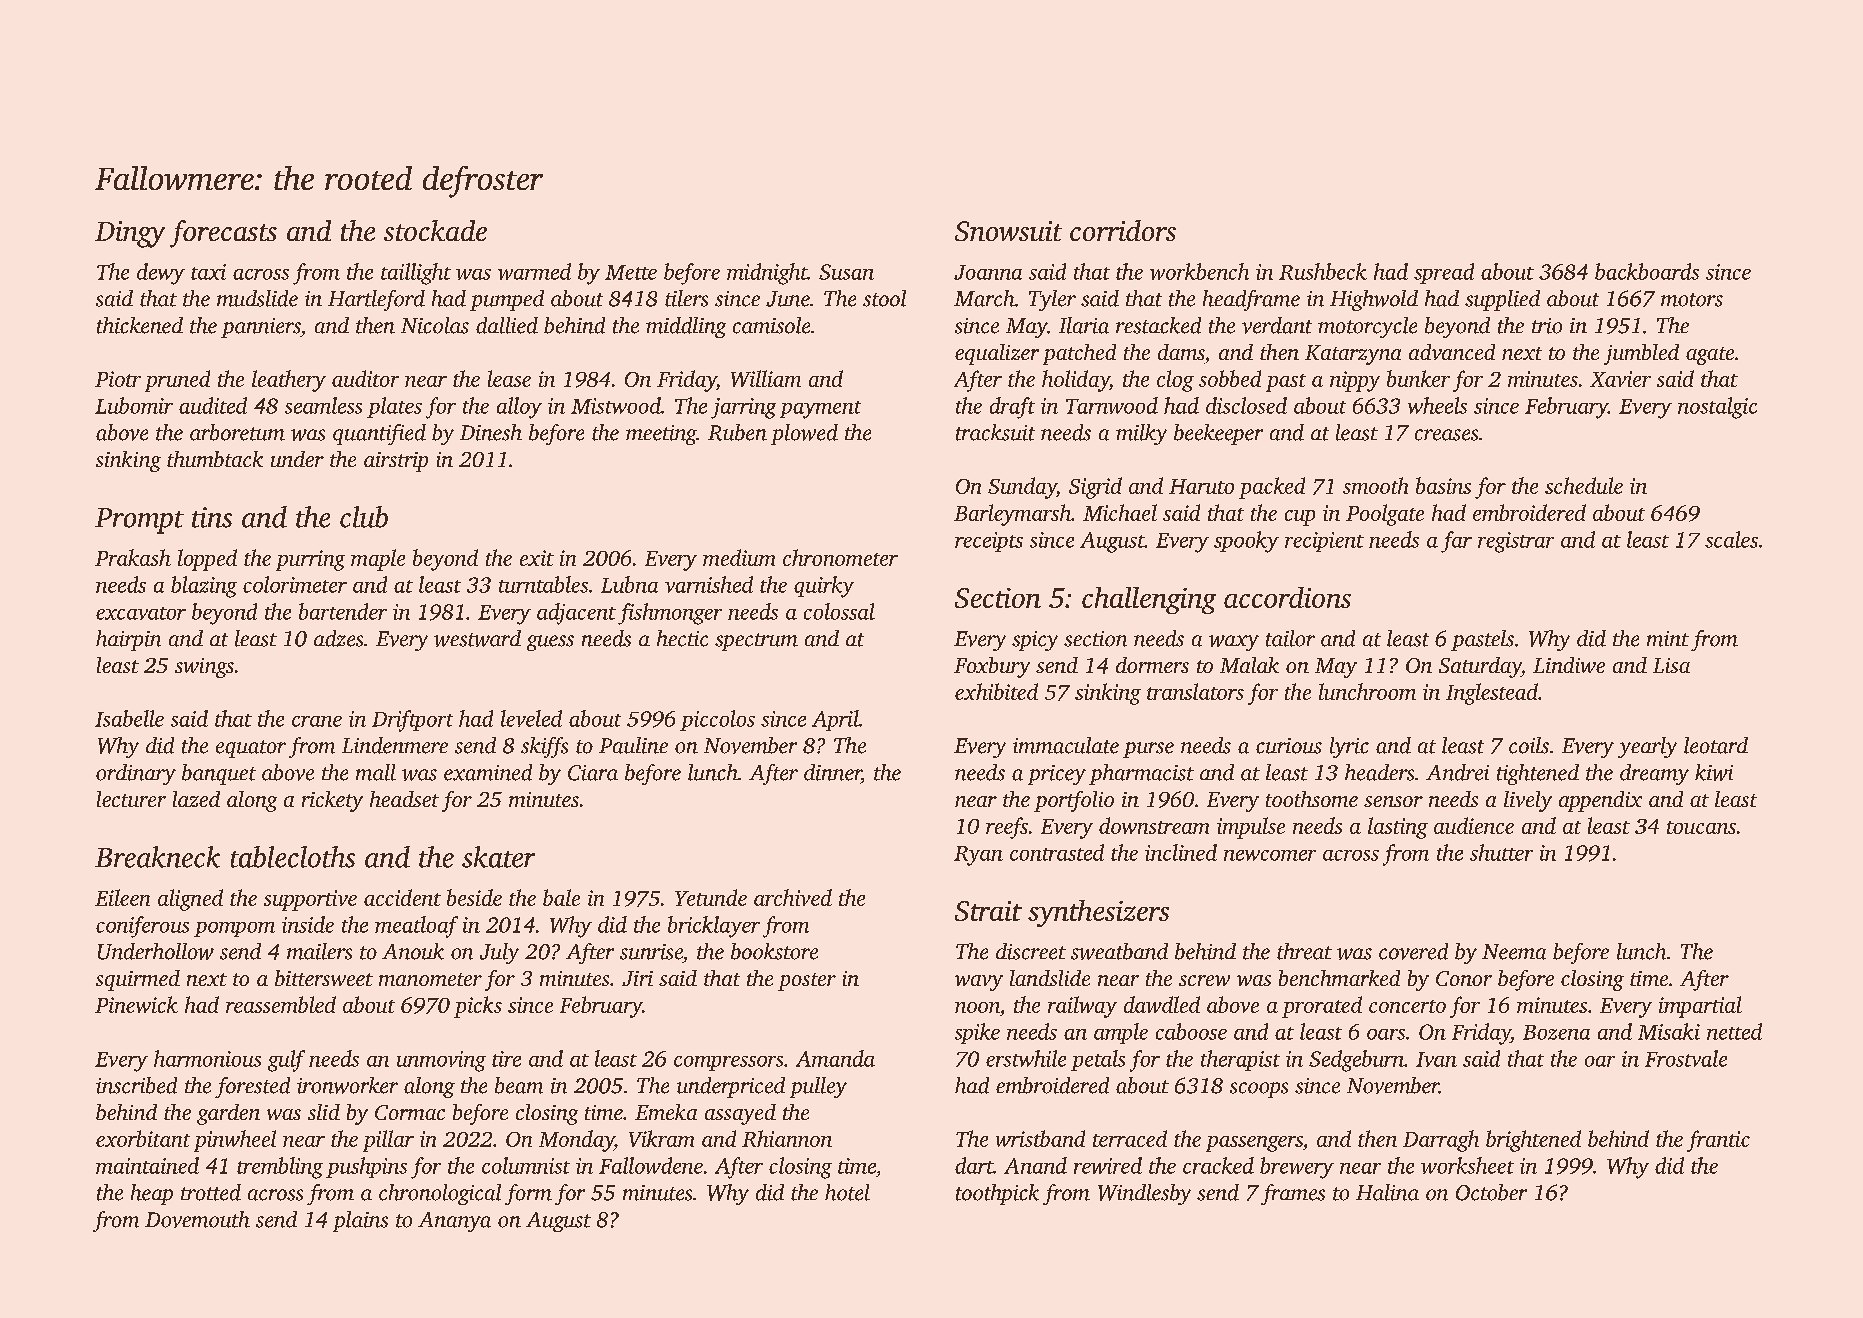 The width and height of the image is (1863, 1318). I want to click on purse, so click(1148, 750).
